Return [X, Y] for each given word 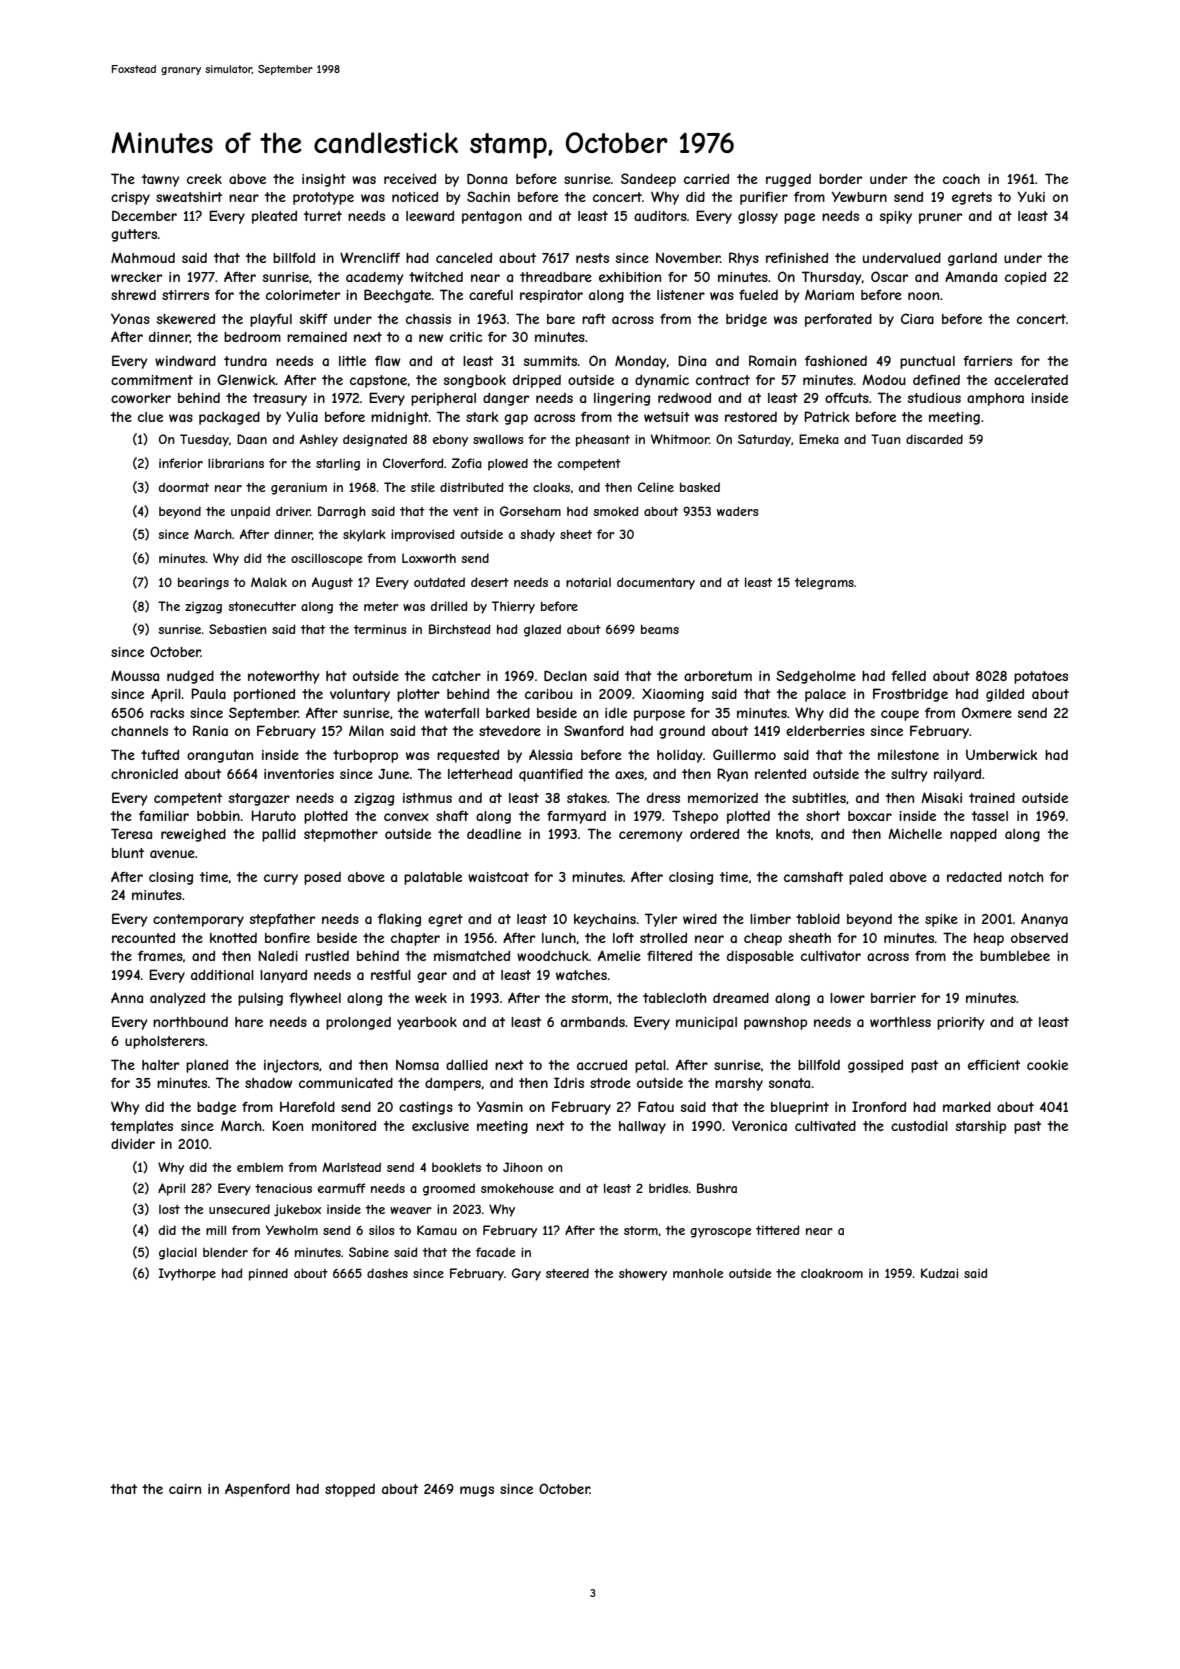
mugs [477, 1491]
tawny [161, 180]
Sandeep [648, 180]
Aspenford [257, 1490]
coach [961, 179]
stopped [350, 1490]
